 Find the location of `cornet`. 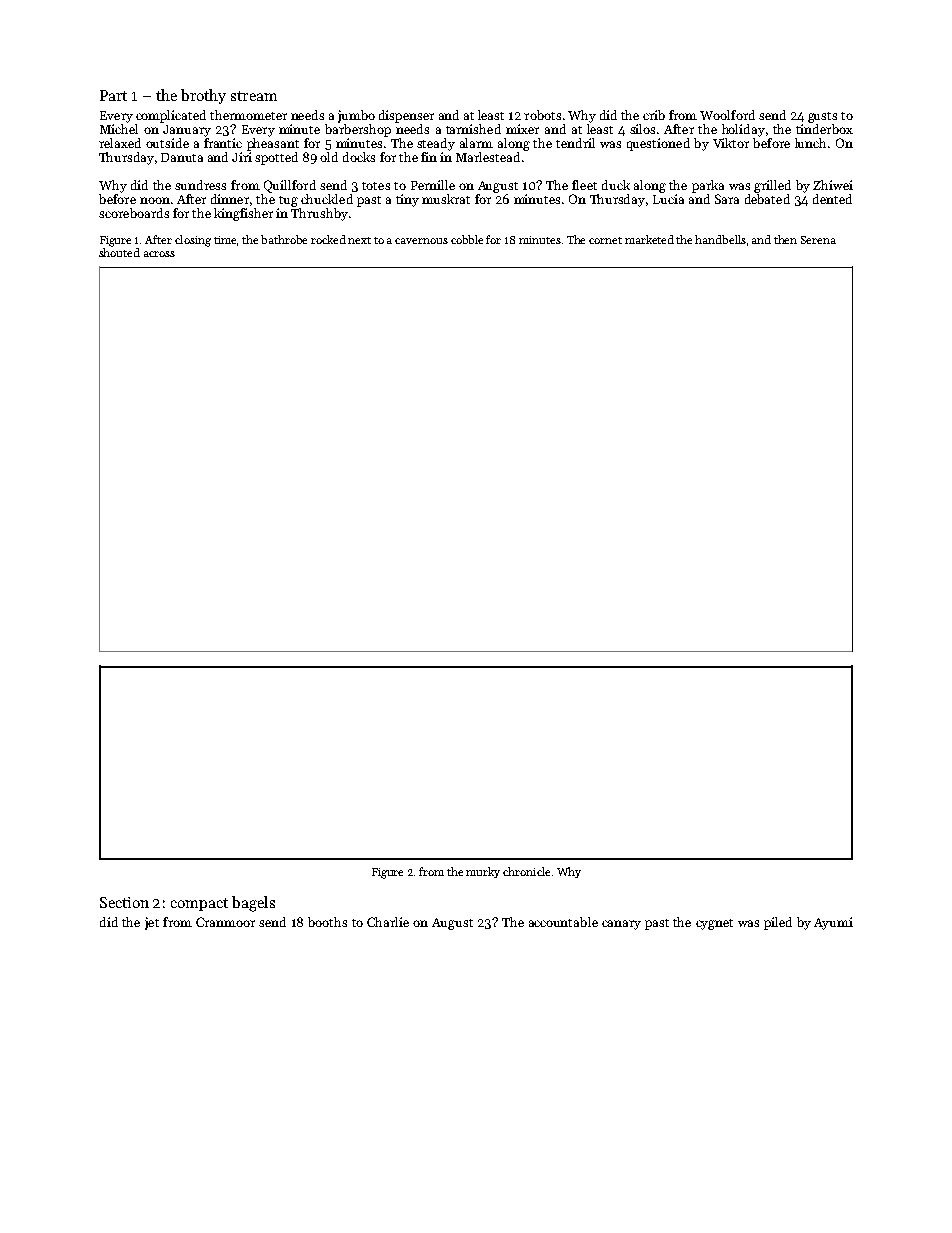

cornet is located at coordinates (605, 240).
